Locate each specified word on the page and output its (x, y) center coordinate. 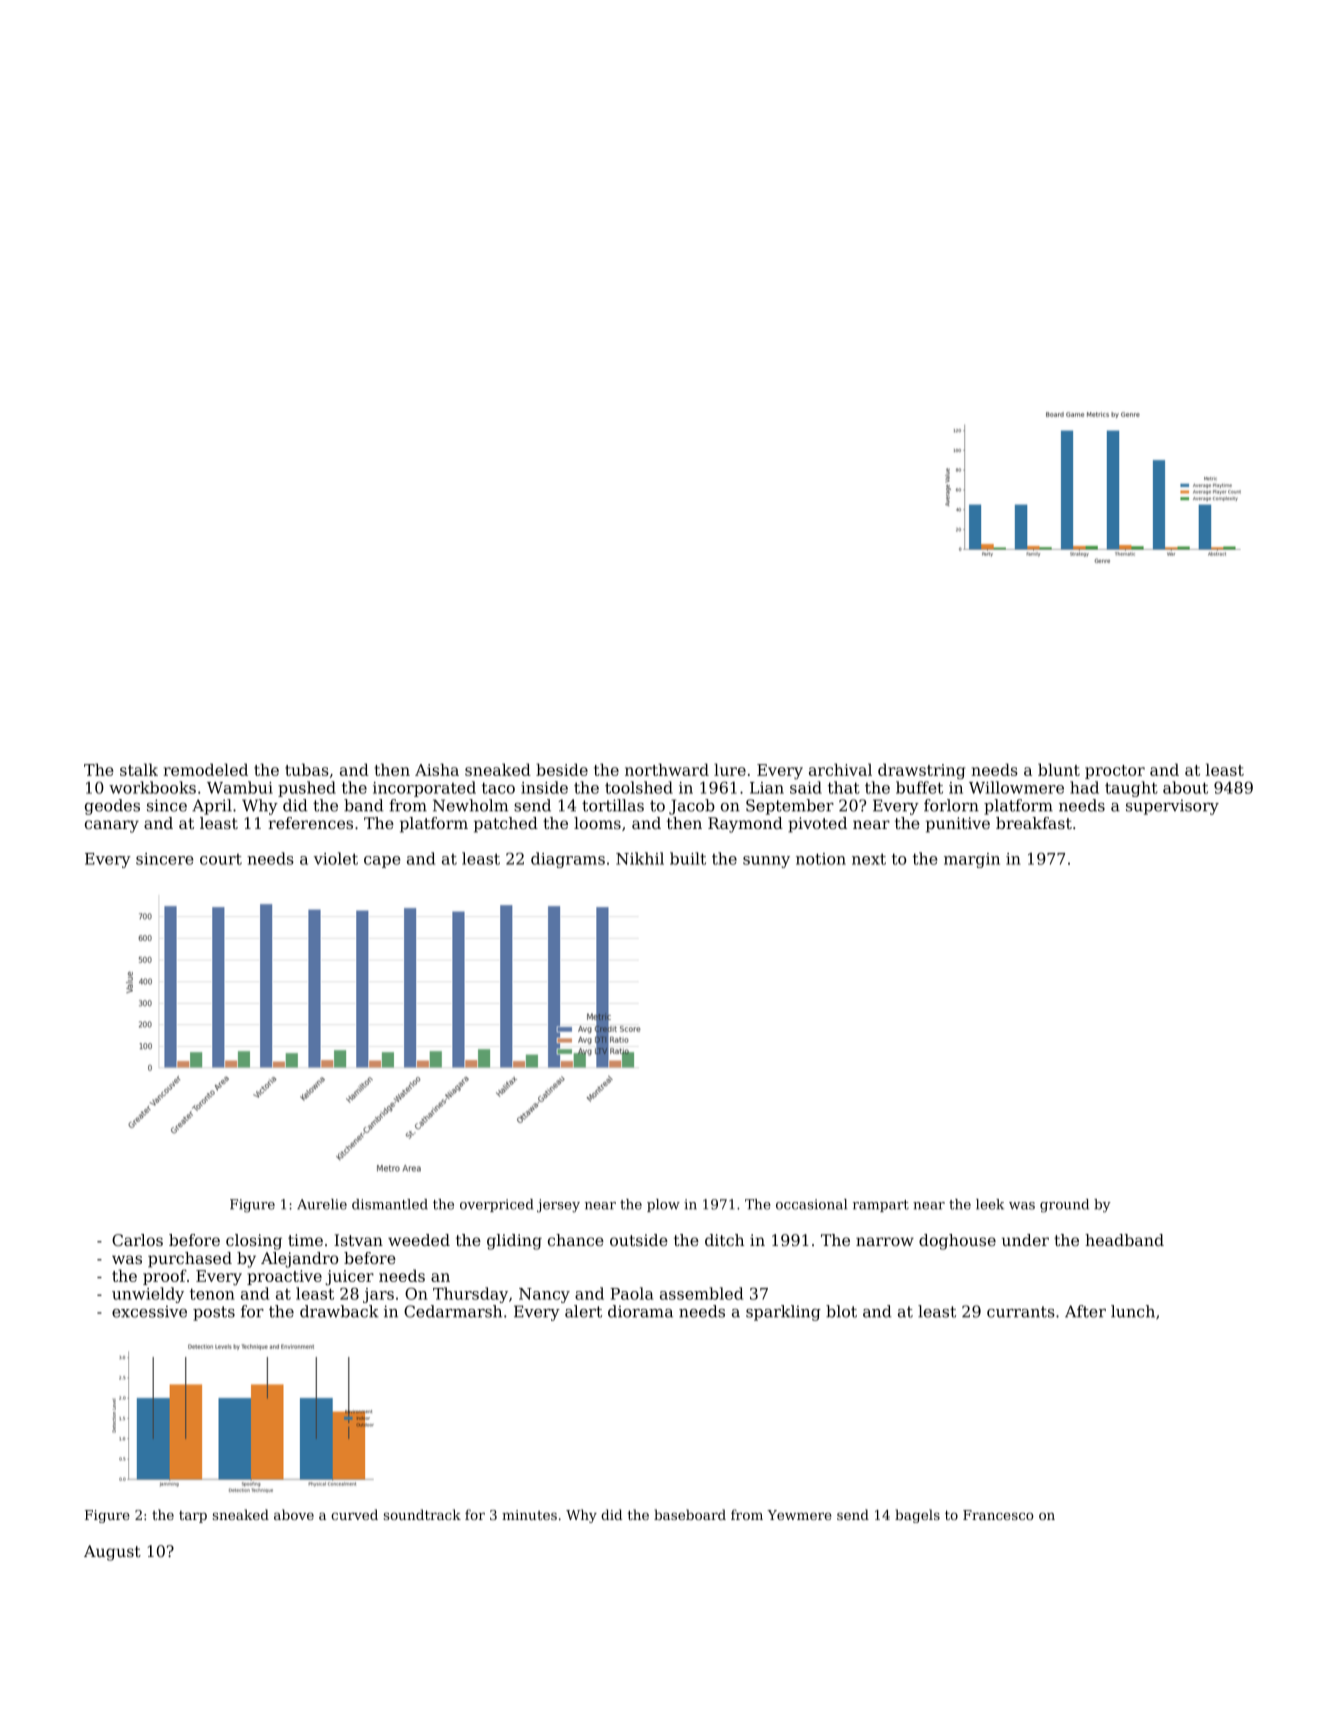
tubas (307, 769)
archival (840, 769)
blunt (1059, 769)
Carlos (137, 1240)
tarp (193, 1517)
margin (972, 860)
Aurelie (322, 1204)
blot (841, 1311)
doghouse (957, 1242)
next (869, 859)
